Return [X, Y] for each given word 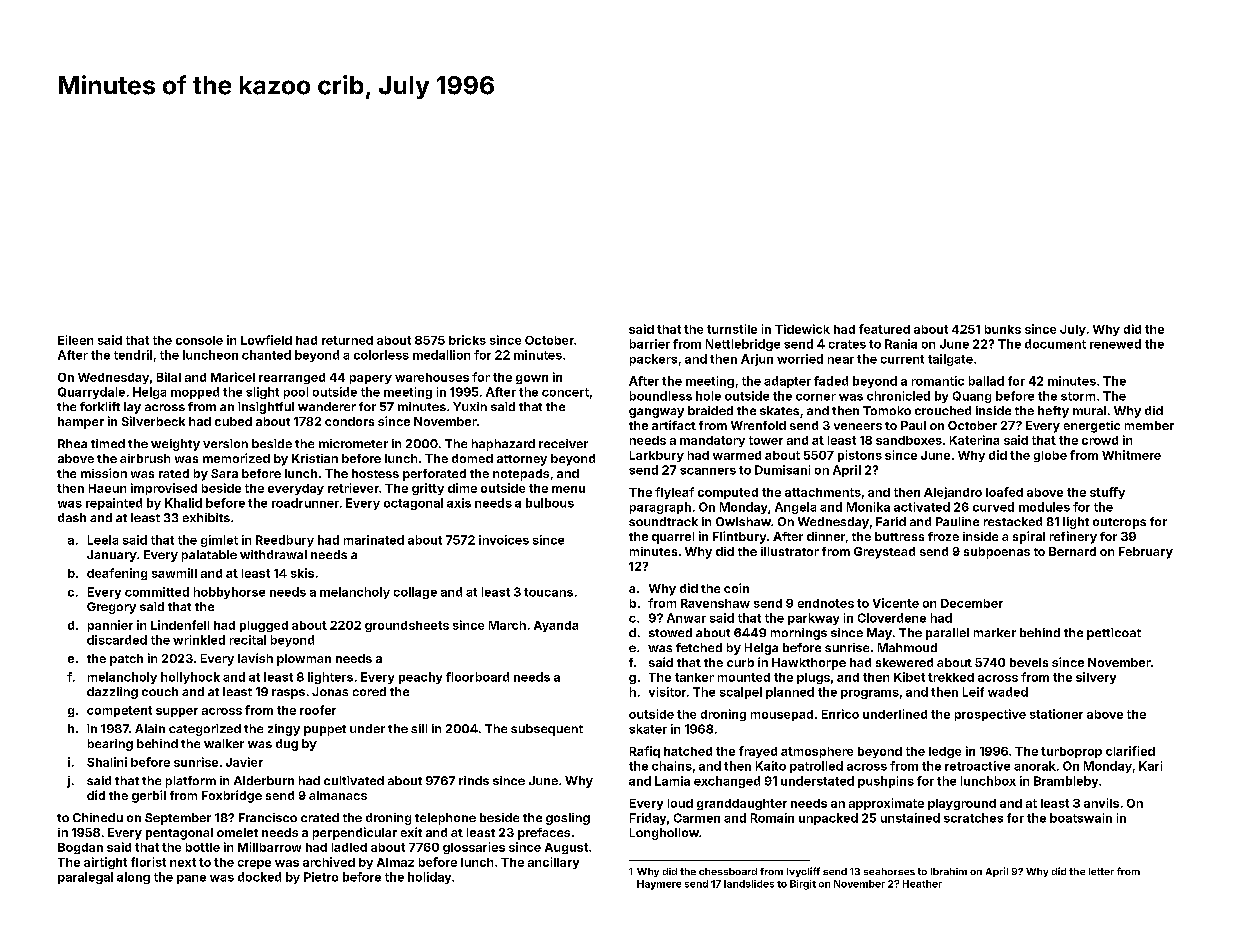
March [507, 625]
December [972, 603]
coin [736, 588]
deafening [117, 574]
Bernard [1072, 551]
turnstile [732, 329]
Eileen [75, 340]
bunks [1003, 329]
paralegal [85, 878]
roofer [318, 710]
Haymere [659, 885]
